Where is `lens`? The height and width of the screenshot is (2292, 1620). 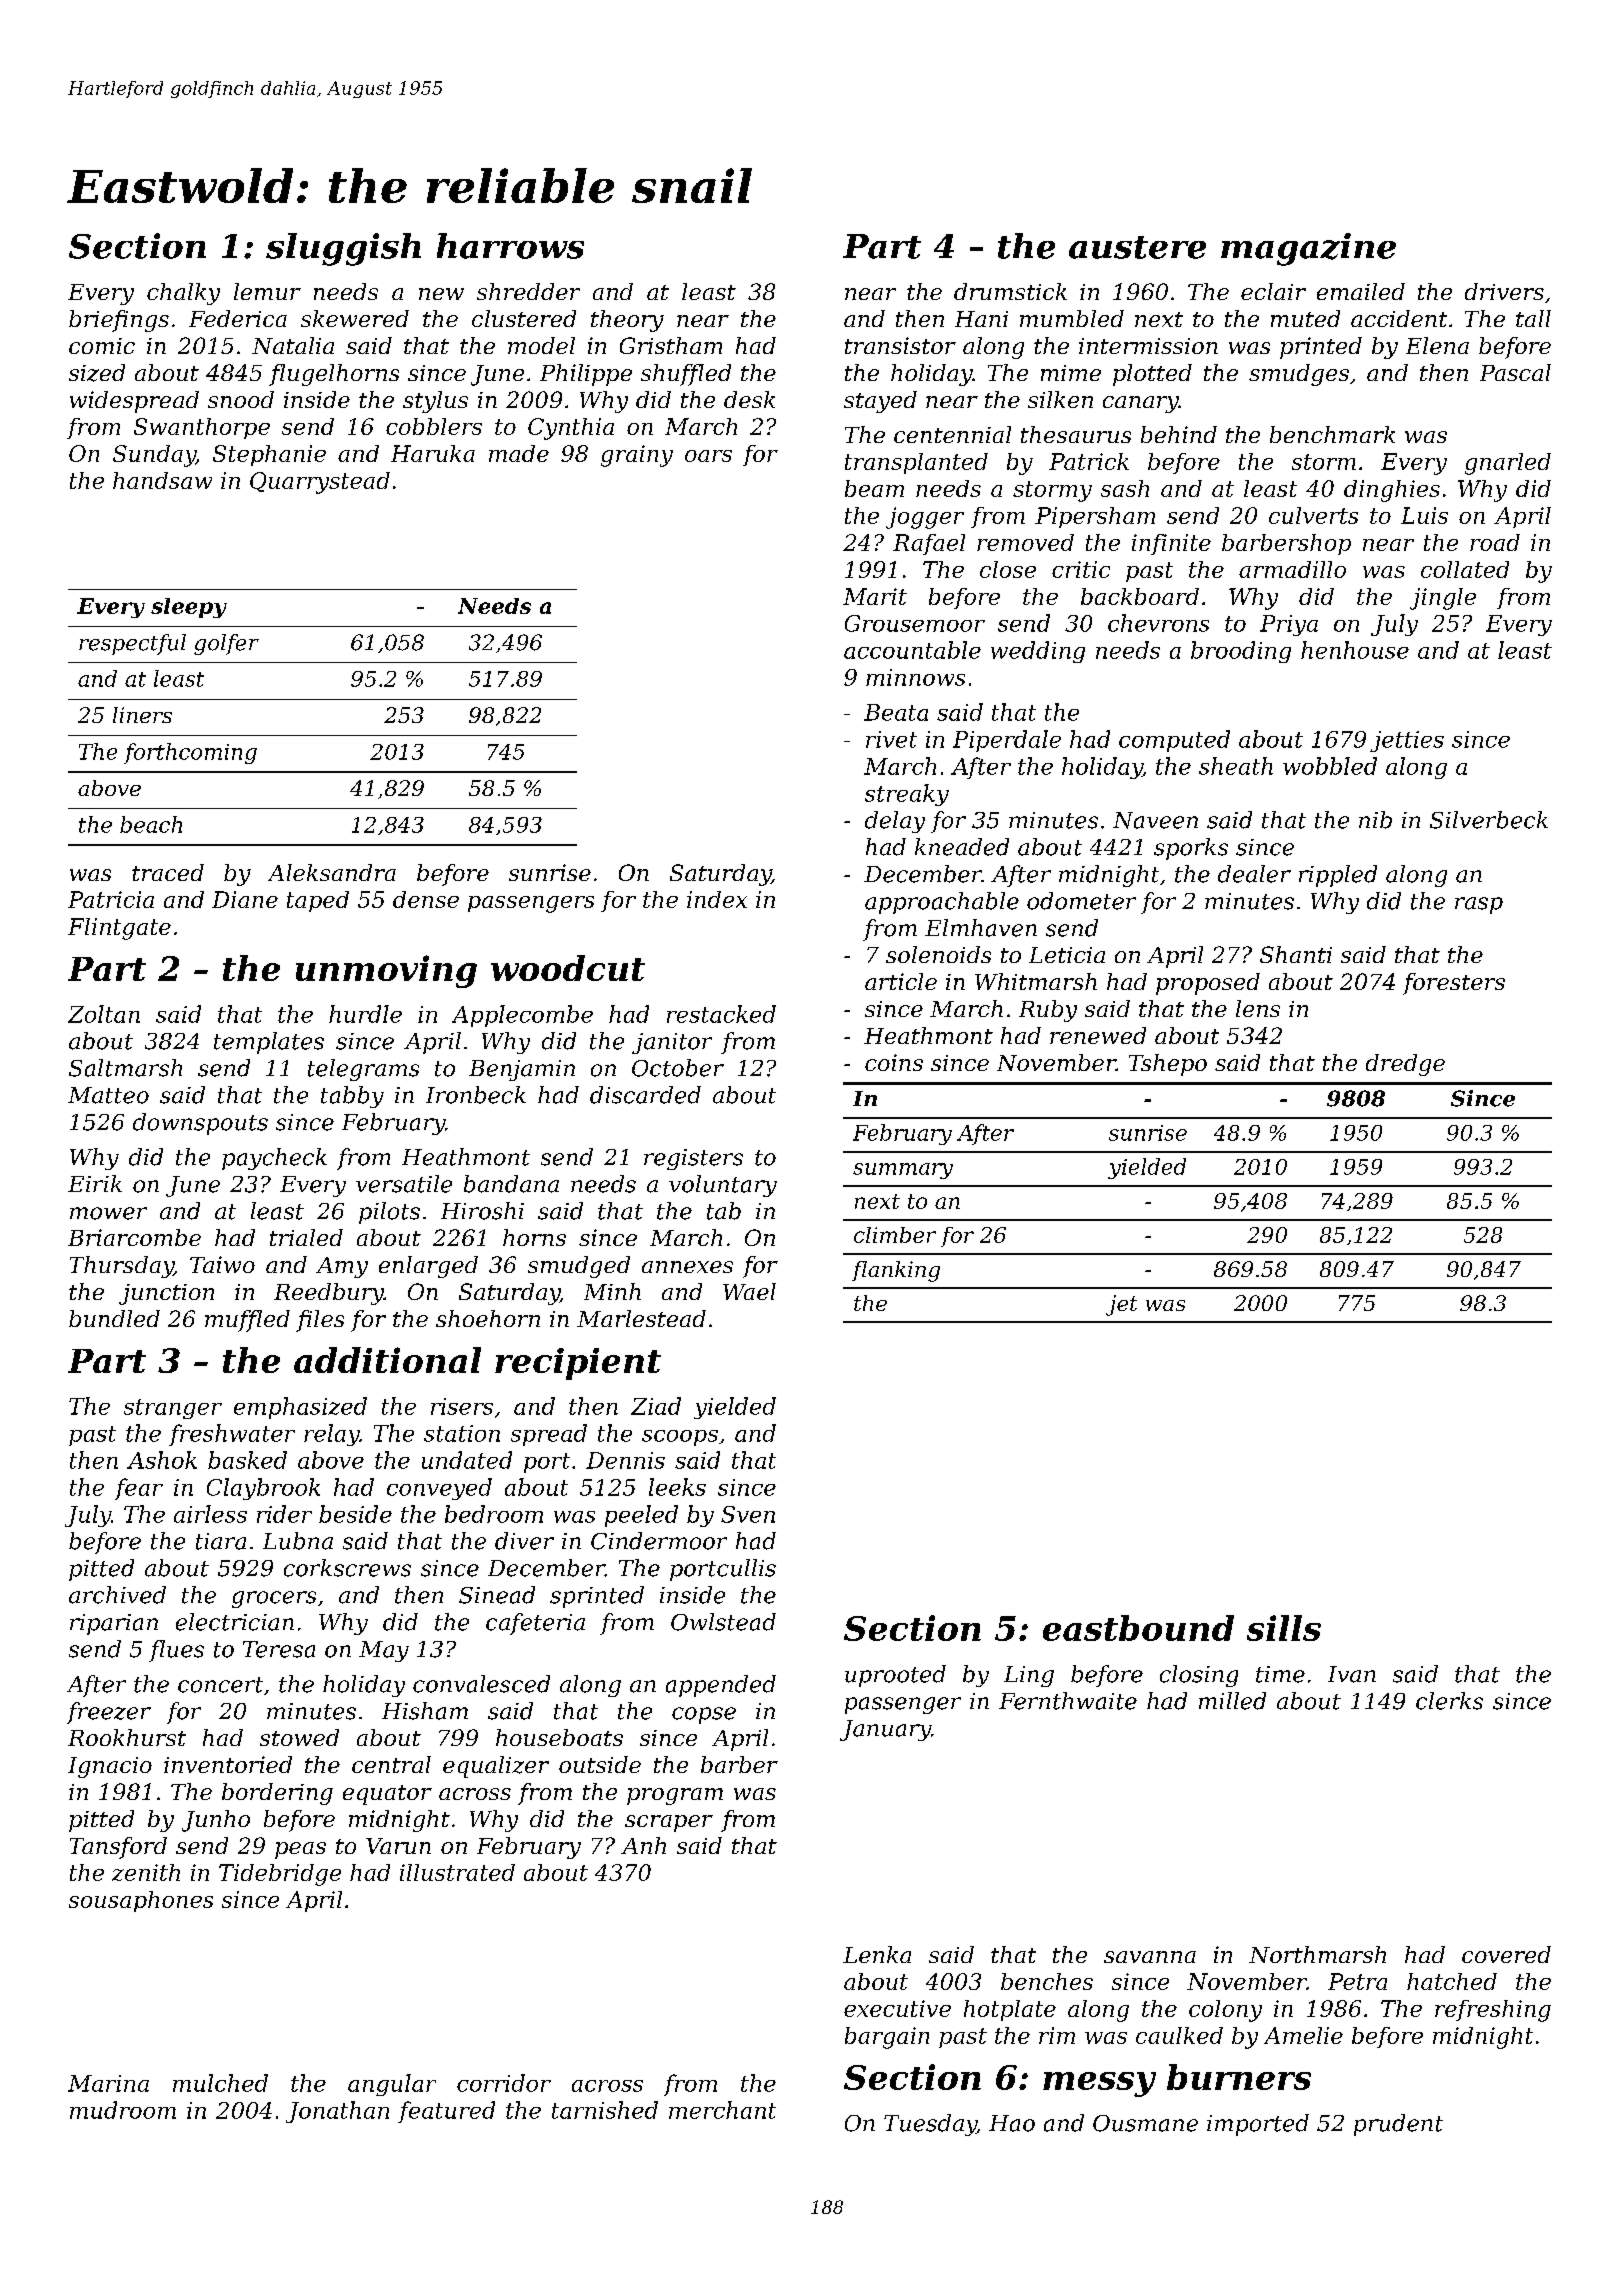
lens is located at coordinates (1258, 1008).
